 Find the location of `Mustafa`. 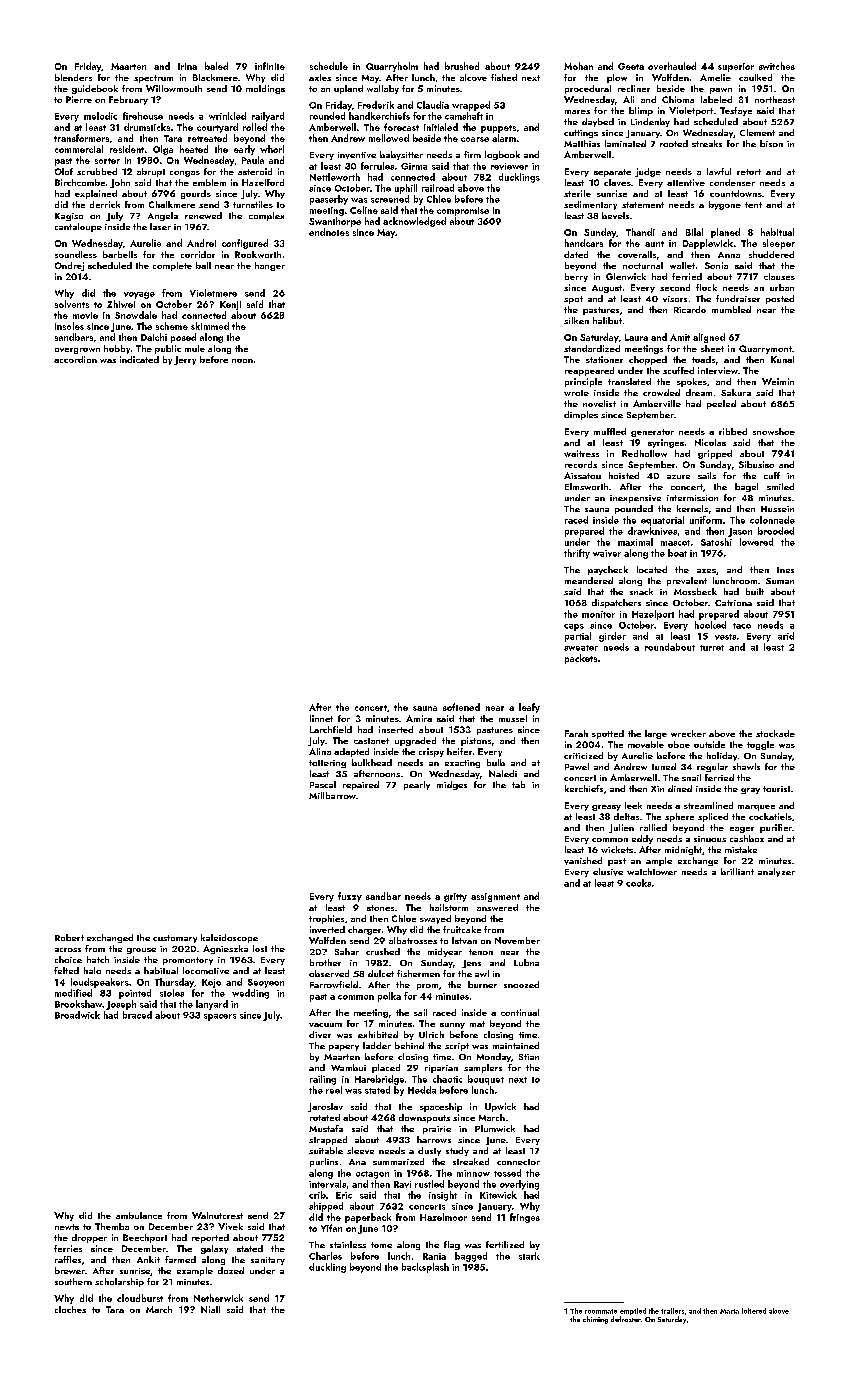

Mustafa is located at coordinates (326, 1128).
